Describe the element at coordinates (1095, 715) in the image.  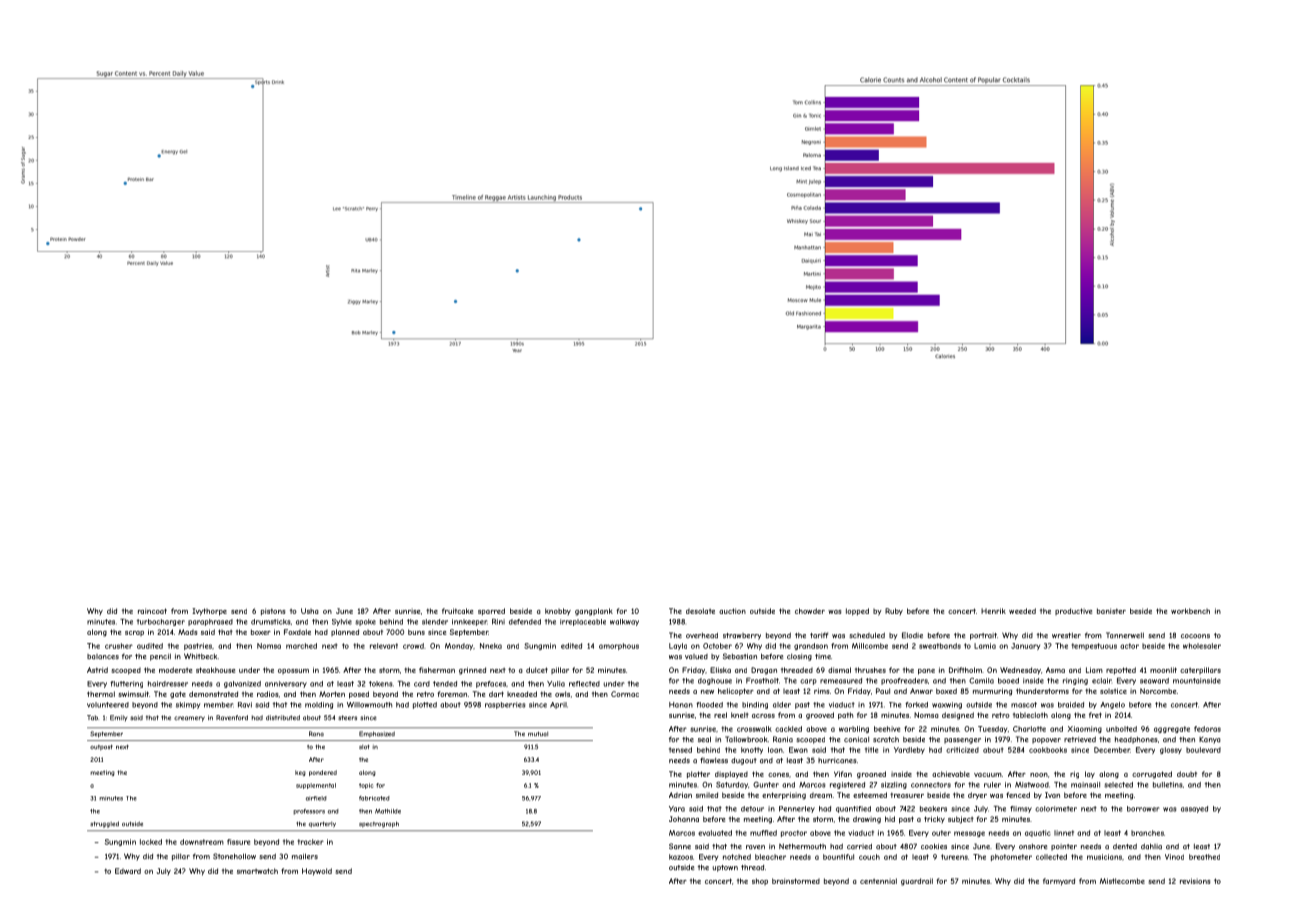
I see `fret` at that location.
